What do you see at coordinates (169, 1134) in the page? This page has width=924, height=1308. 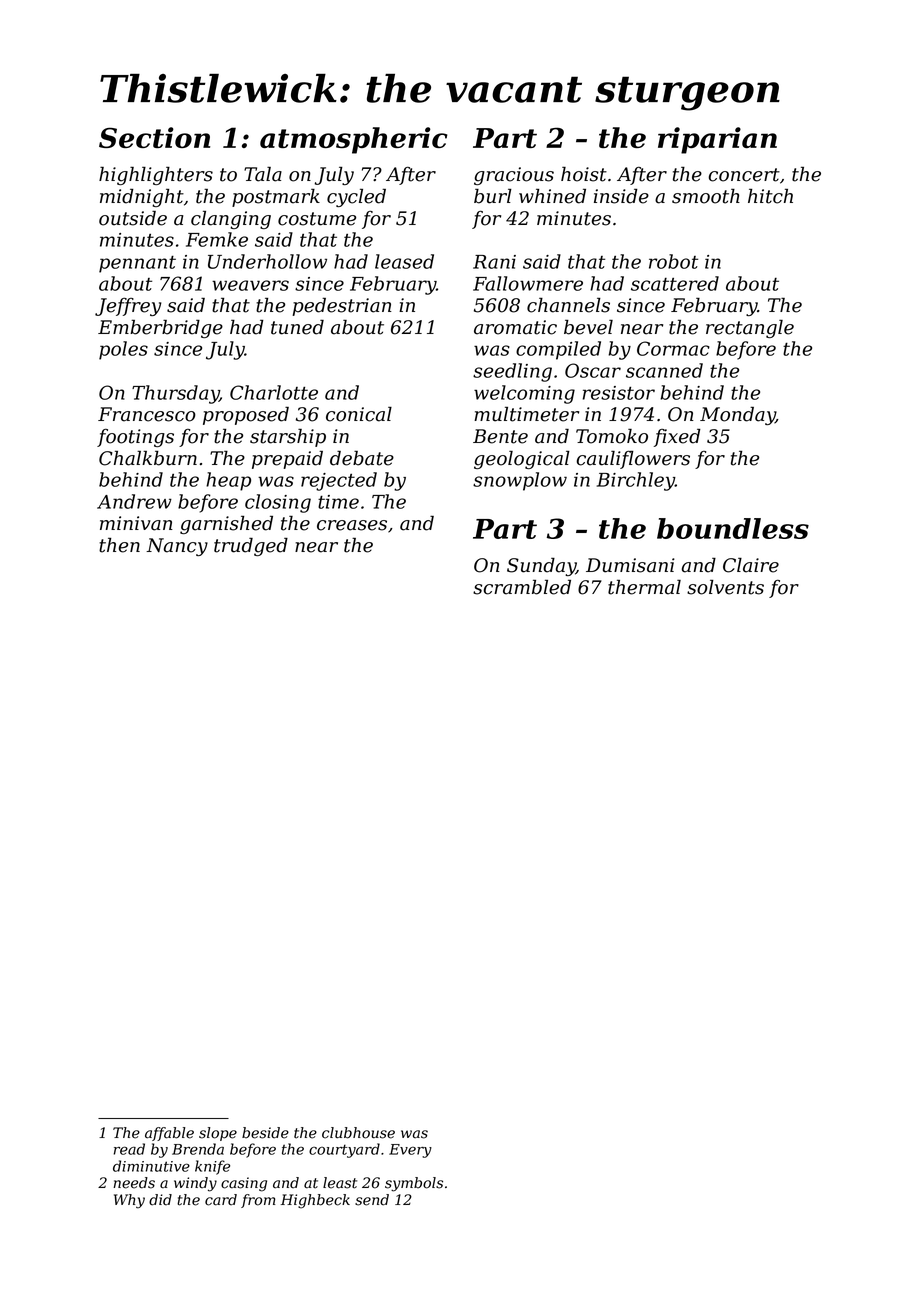 I see `affable` at bounding box center [169, 1134].
